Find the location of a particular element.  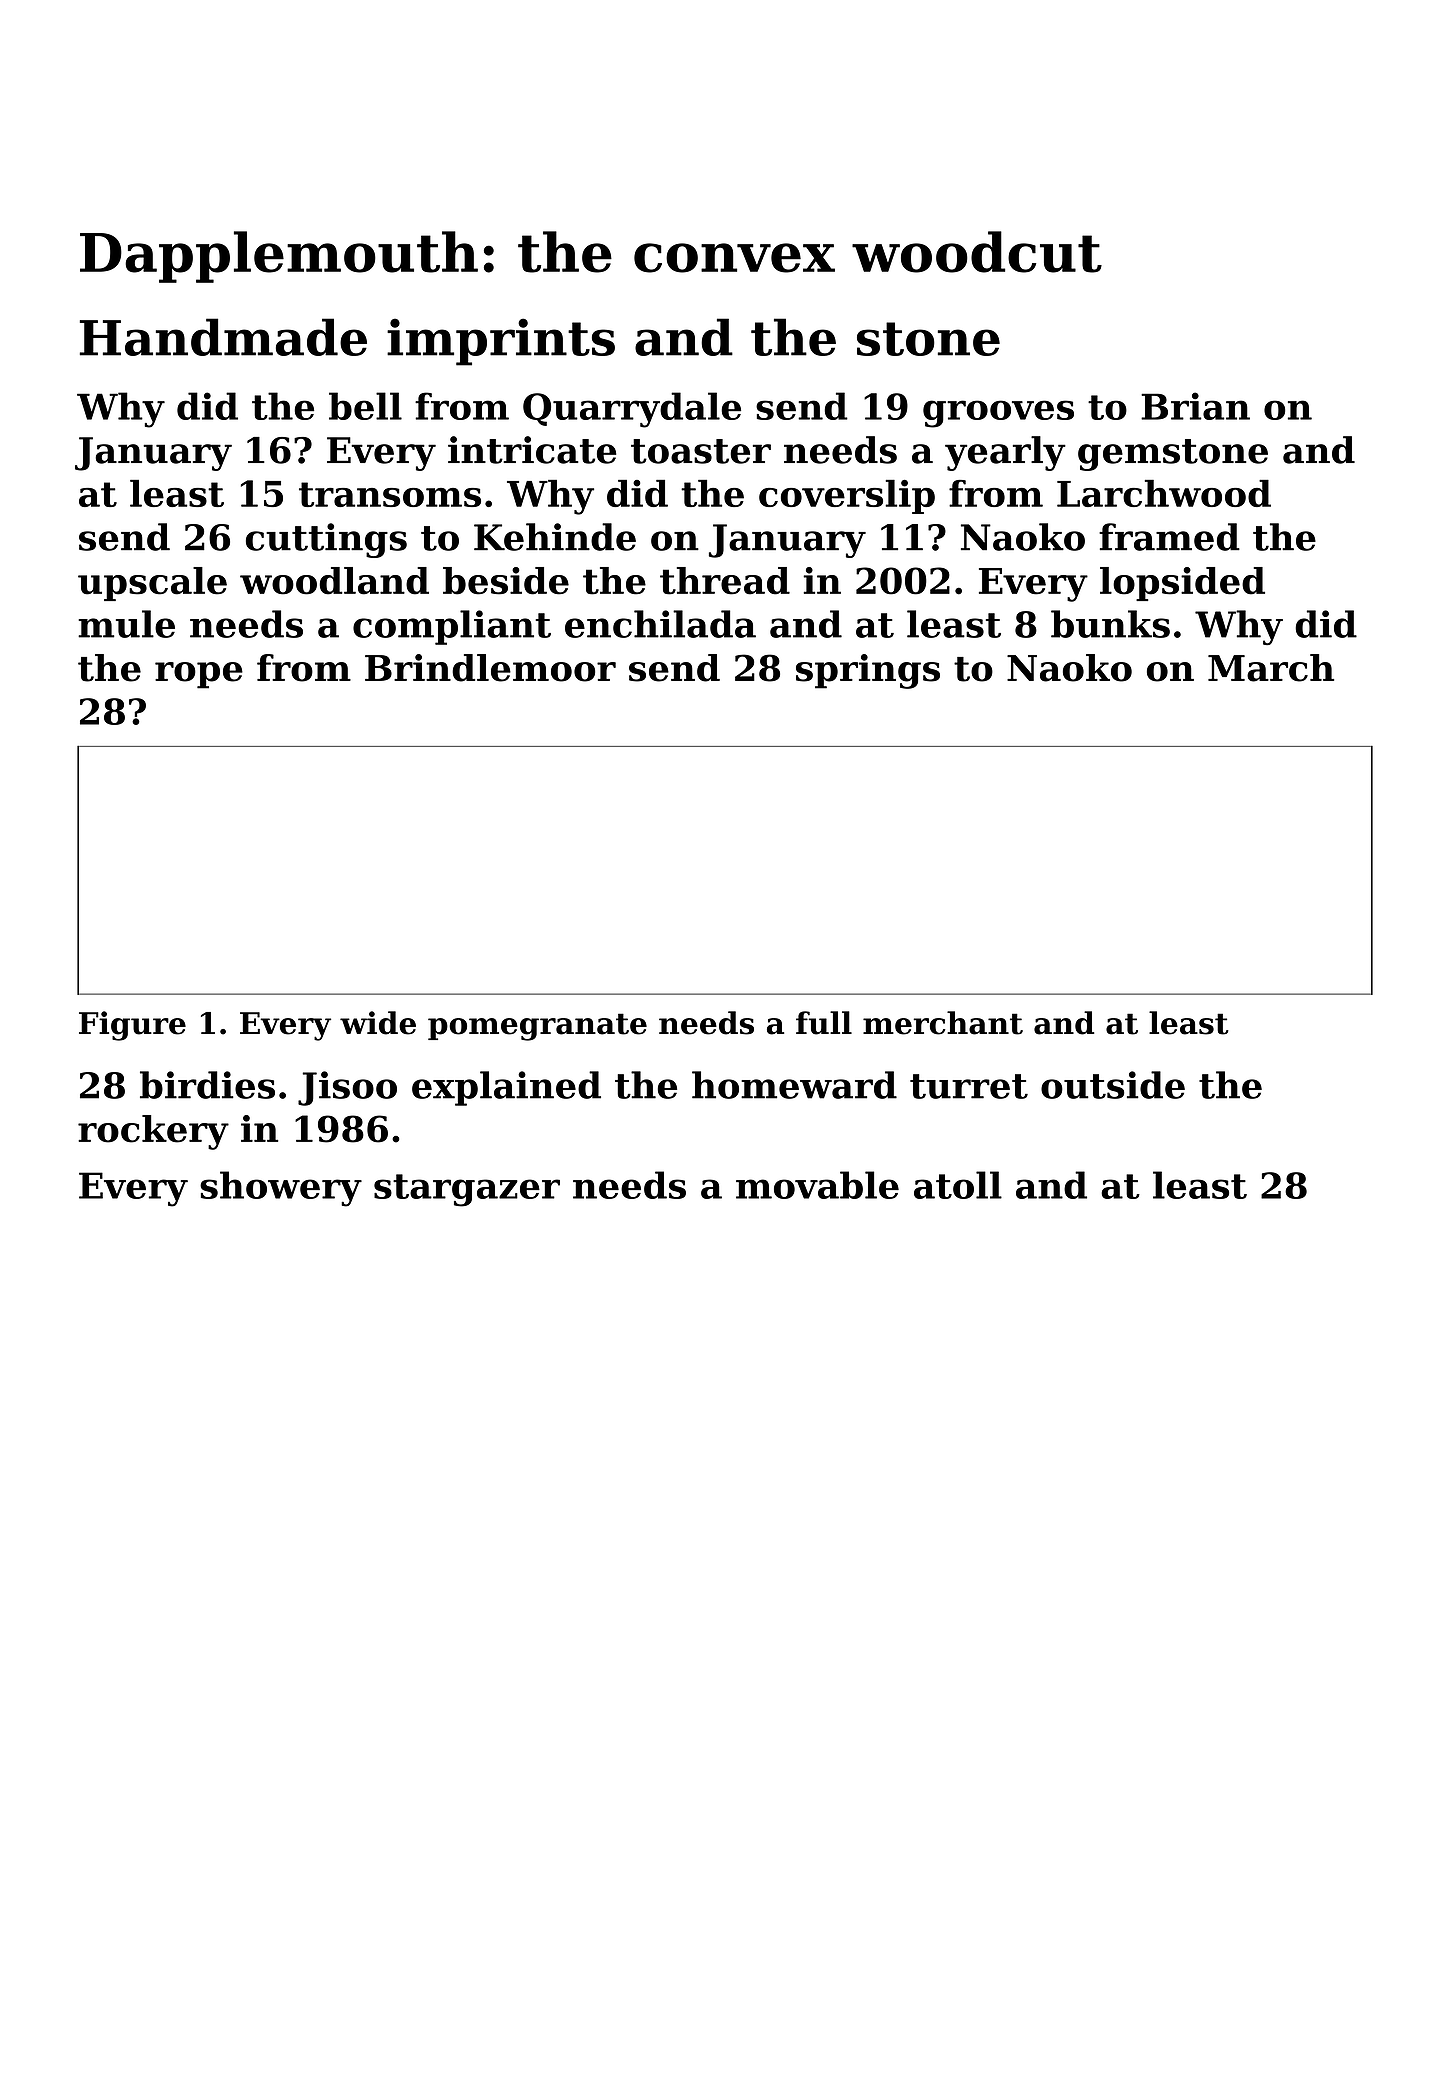

merchant is located at coordinates (943, 1023).
